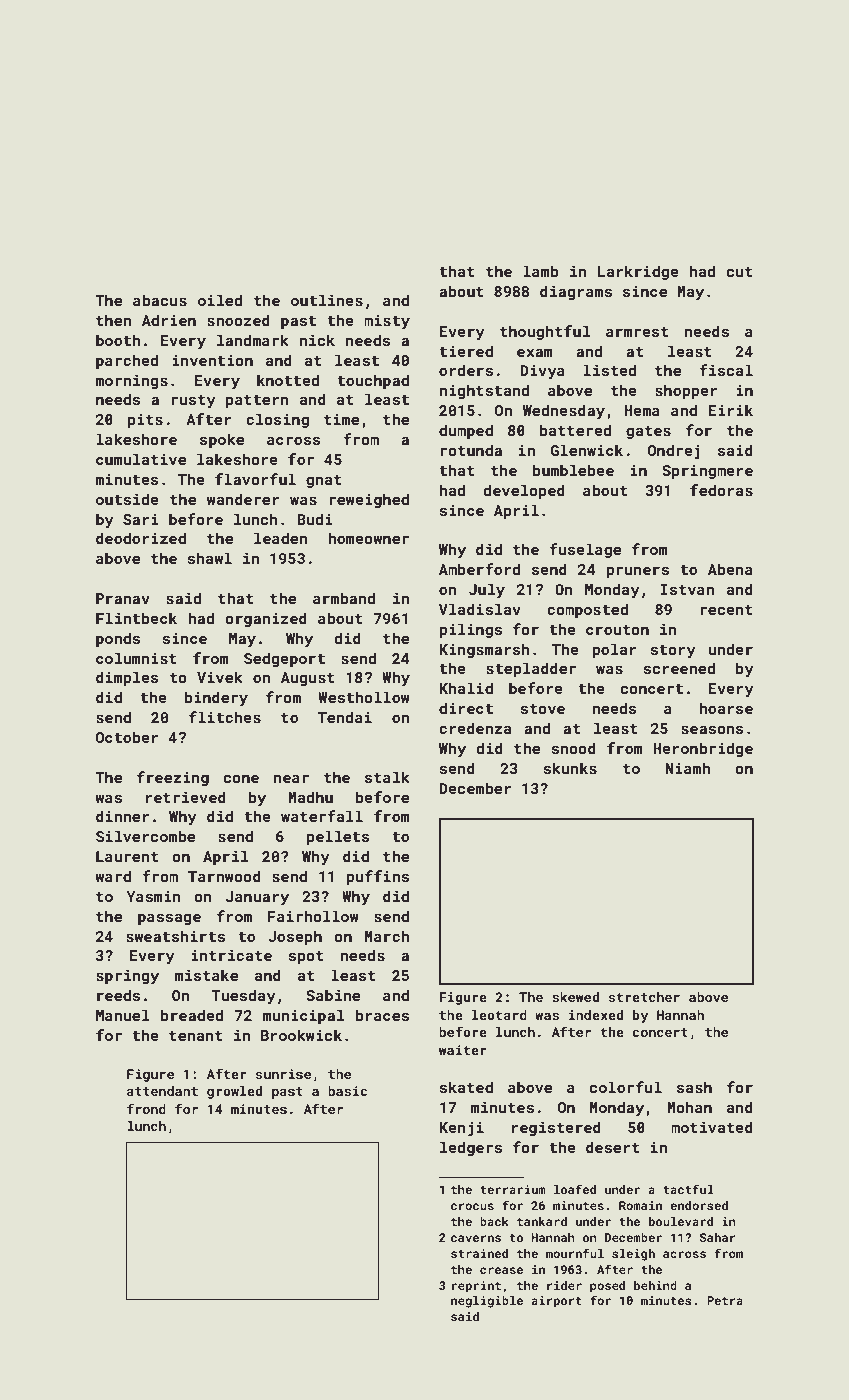 The height and width of the page is (1400, 849). I want to click on oiled, so click(220, 300).
